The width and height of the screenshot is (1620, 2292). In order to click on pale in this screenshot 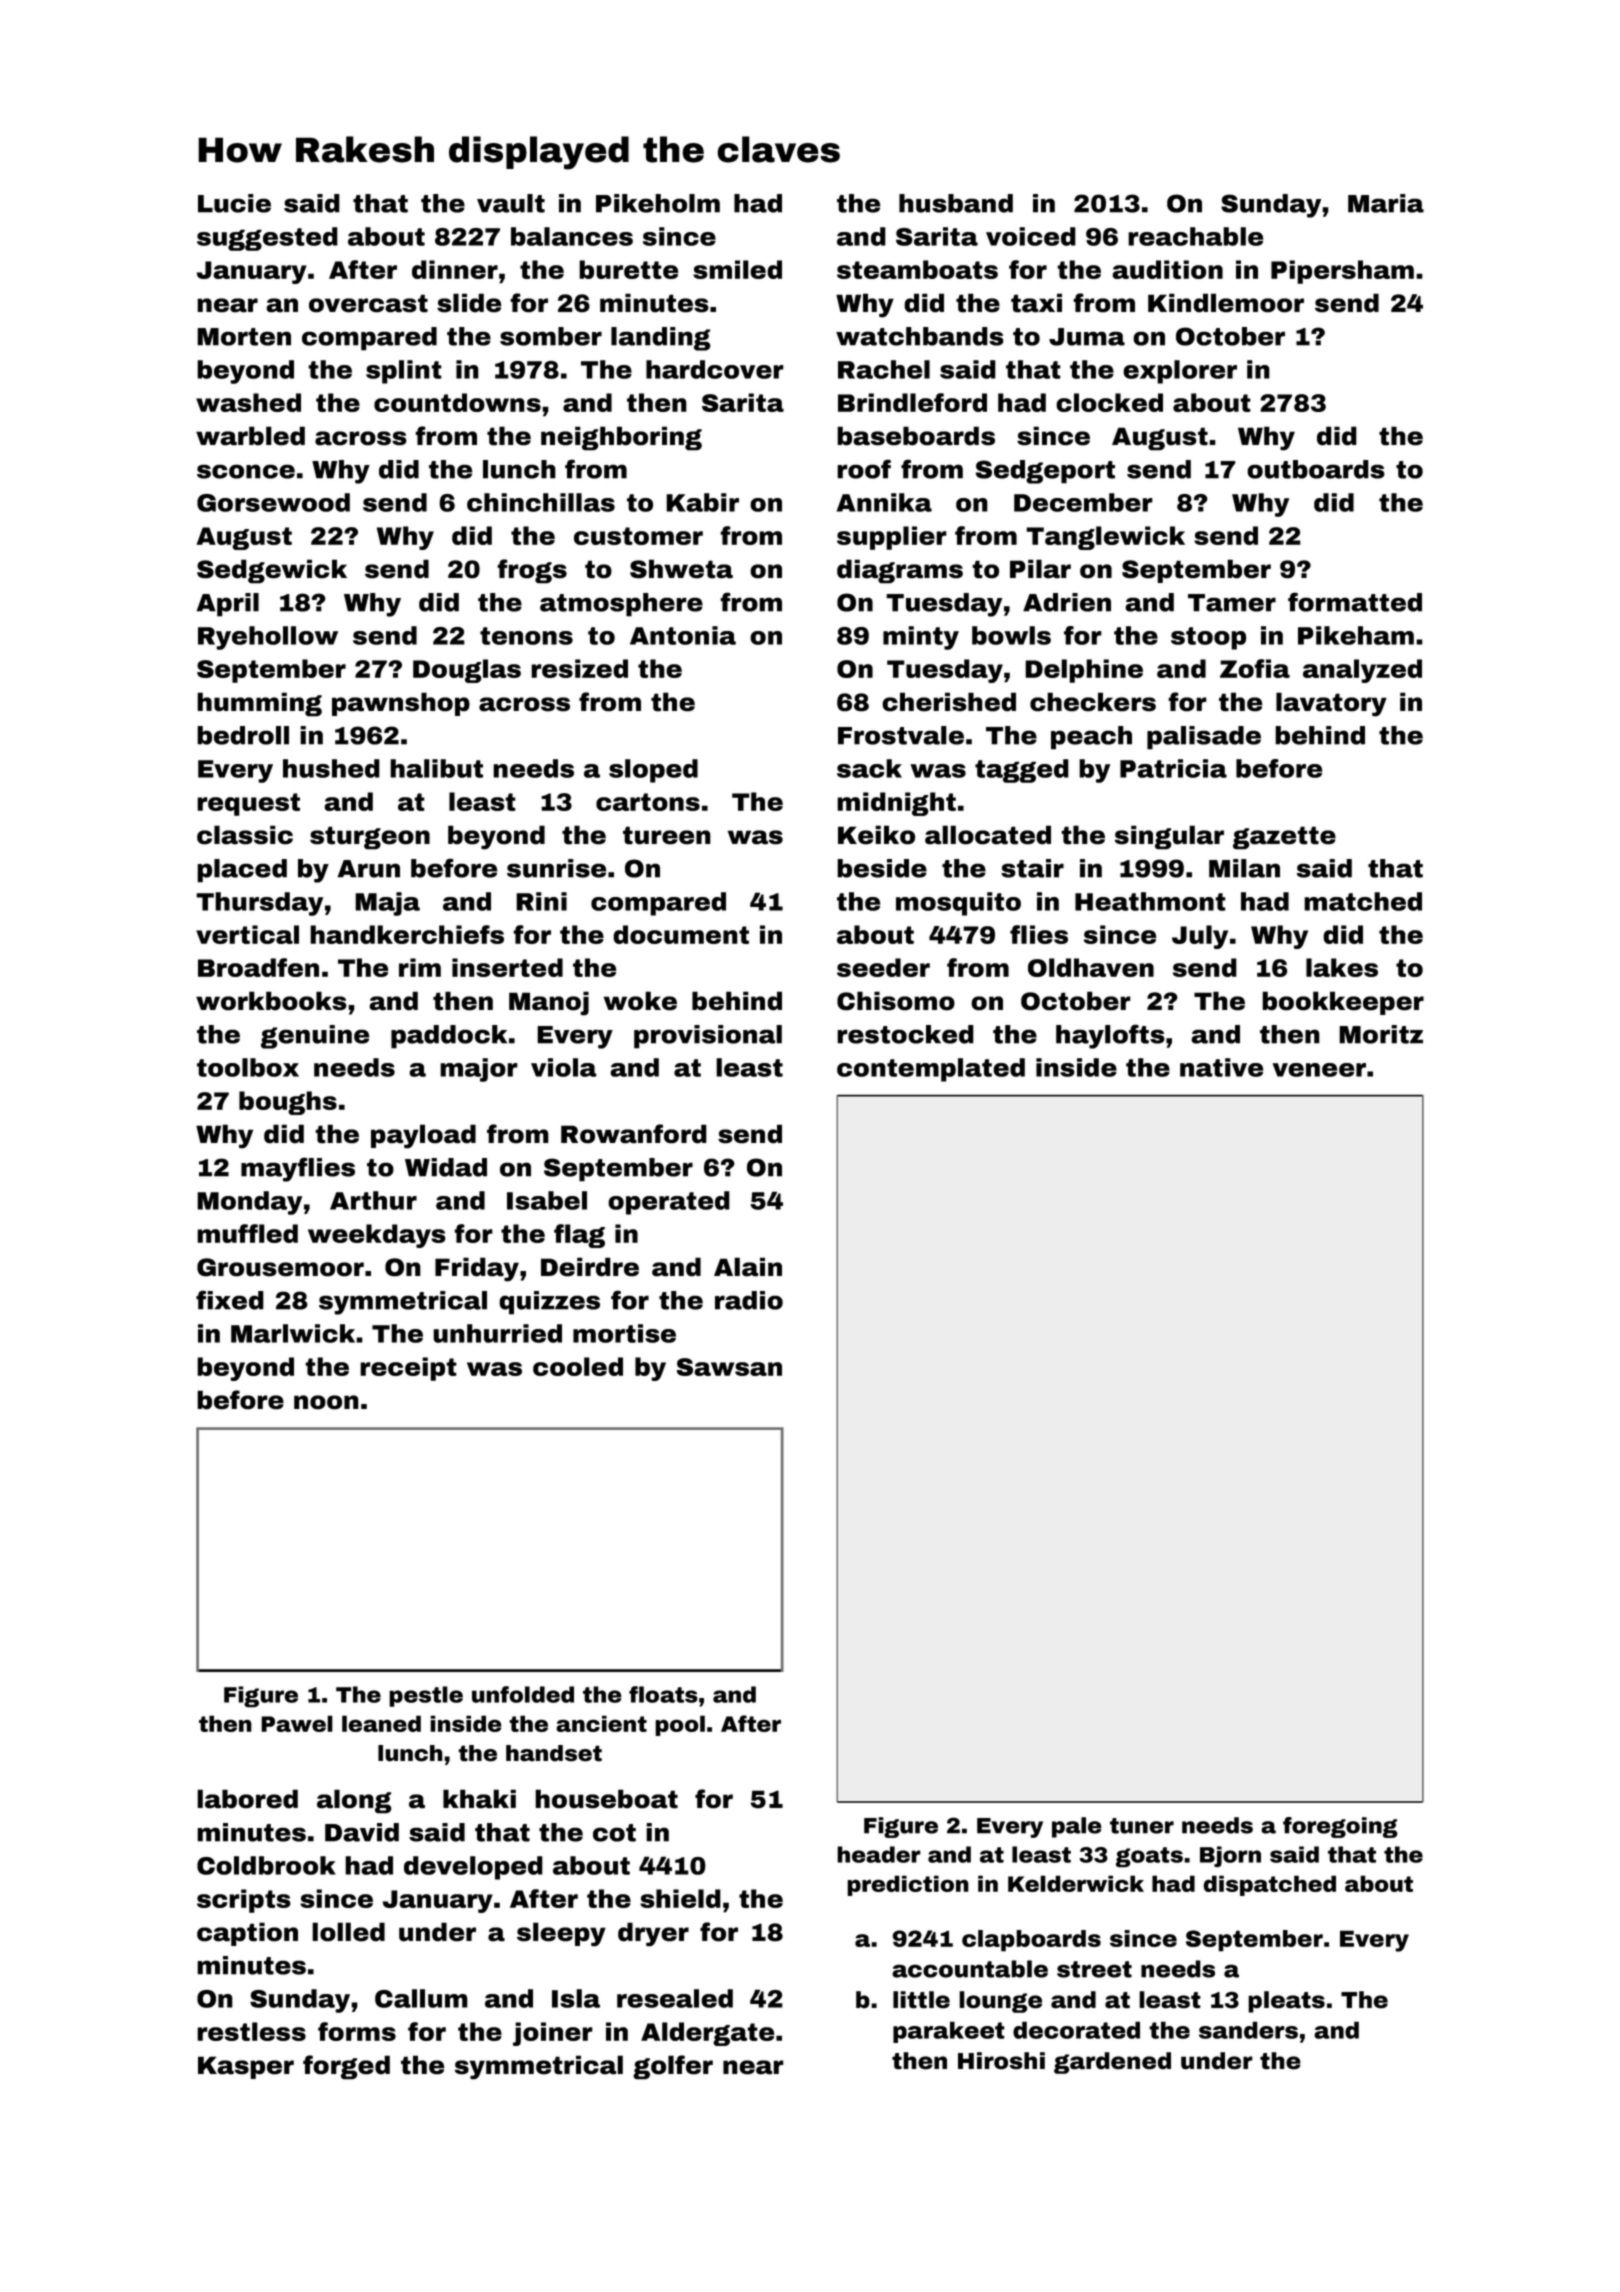, I will do `click(1077, 1827)`.
